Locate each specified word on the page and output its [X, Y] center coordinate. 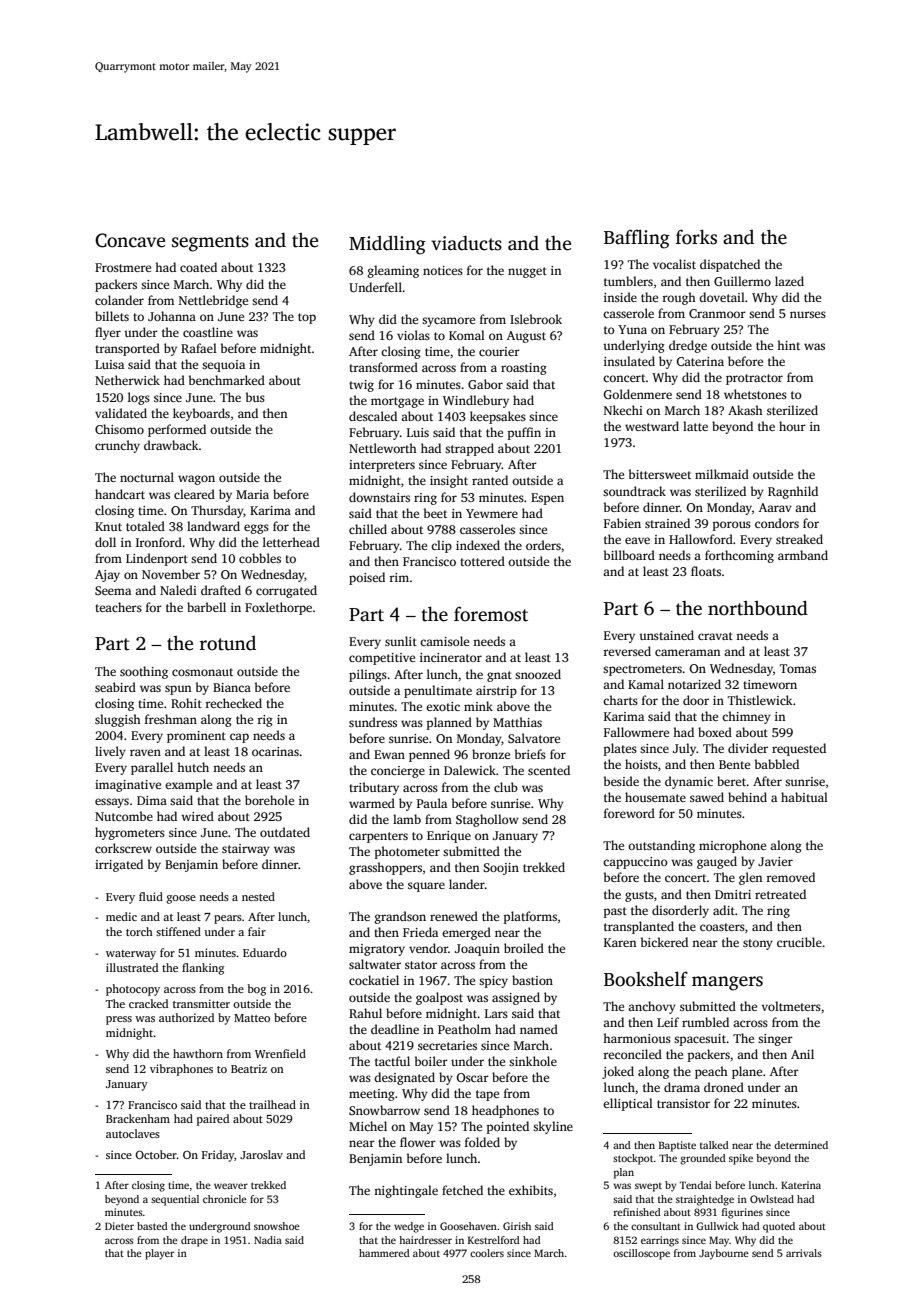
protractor [754, 379]
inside [620, 297]
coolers [487, 1253]
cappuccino [635, 863]
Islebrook [536, 319]
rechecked [233, 703]
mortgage [397, 402]
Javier [775, 861]
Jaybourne [724, 1254]
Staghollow [487, 820]
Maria [252, 494]
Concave [130, 240]
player [159, 1254]
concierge [398, 772]
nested [258, 896]
